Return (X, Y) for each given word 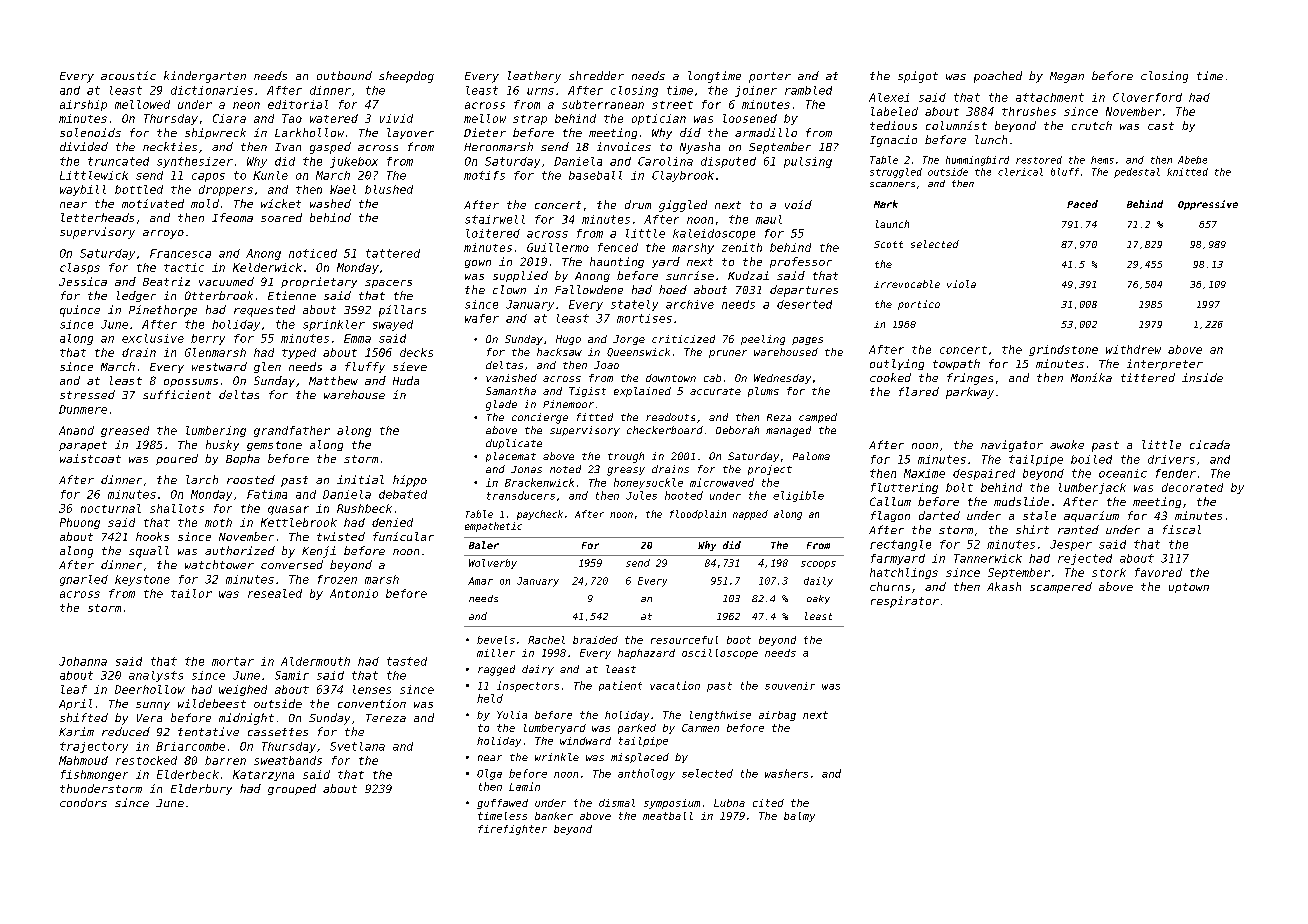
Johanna (83, 661)
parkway (970, 393)
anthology (646, 774)
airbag (777, 716)
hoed (673, 289)
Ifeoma (232, 217)
